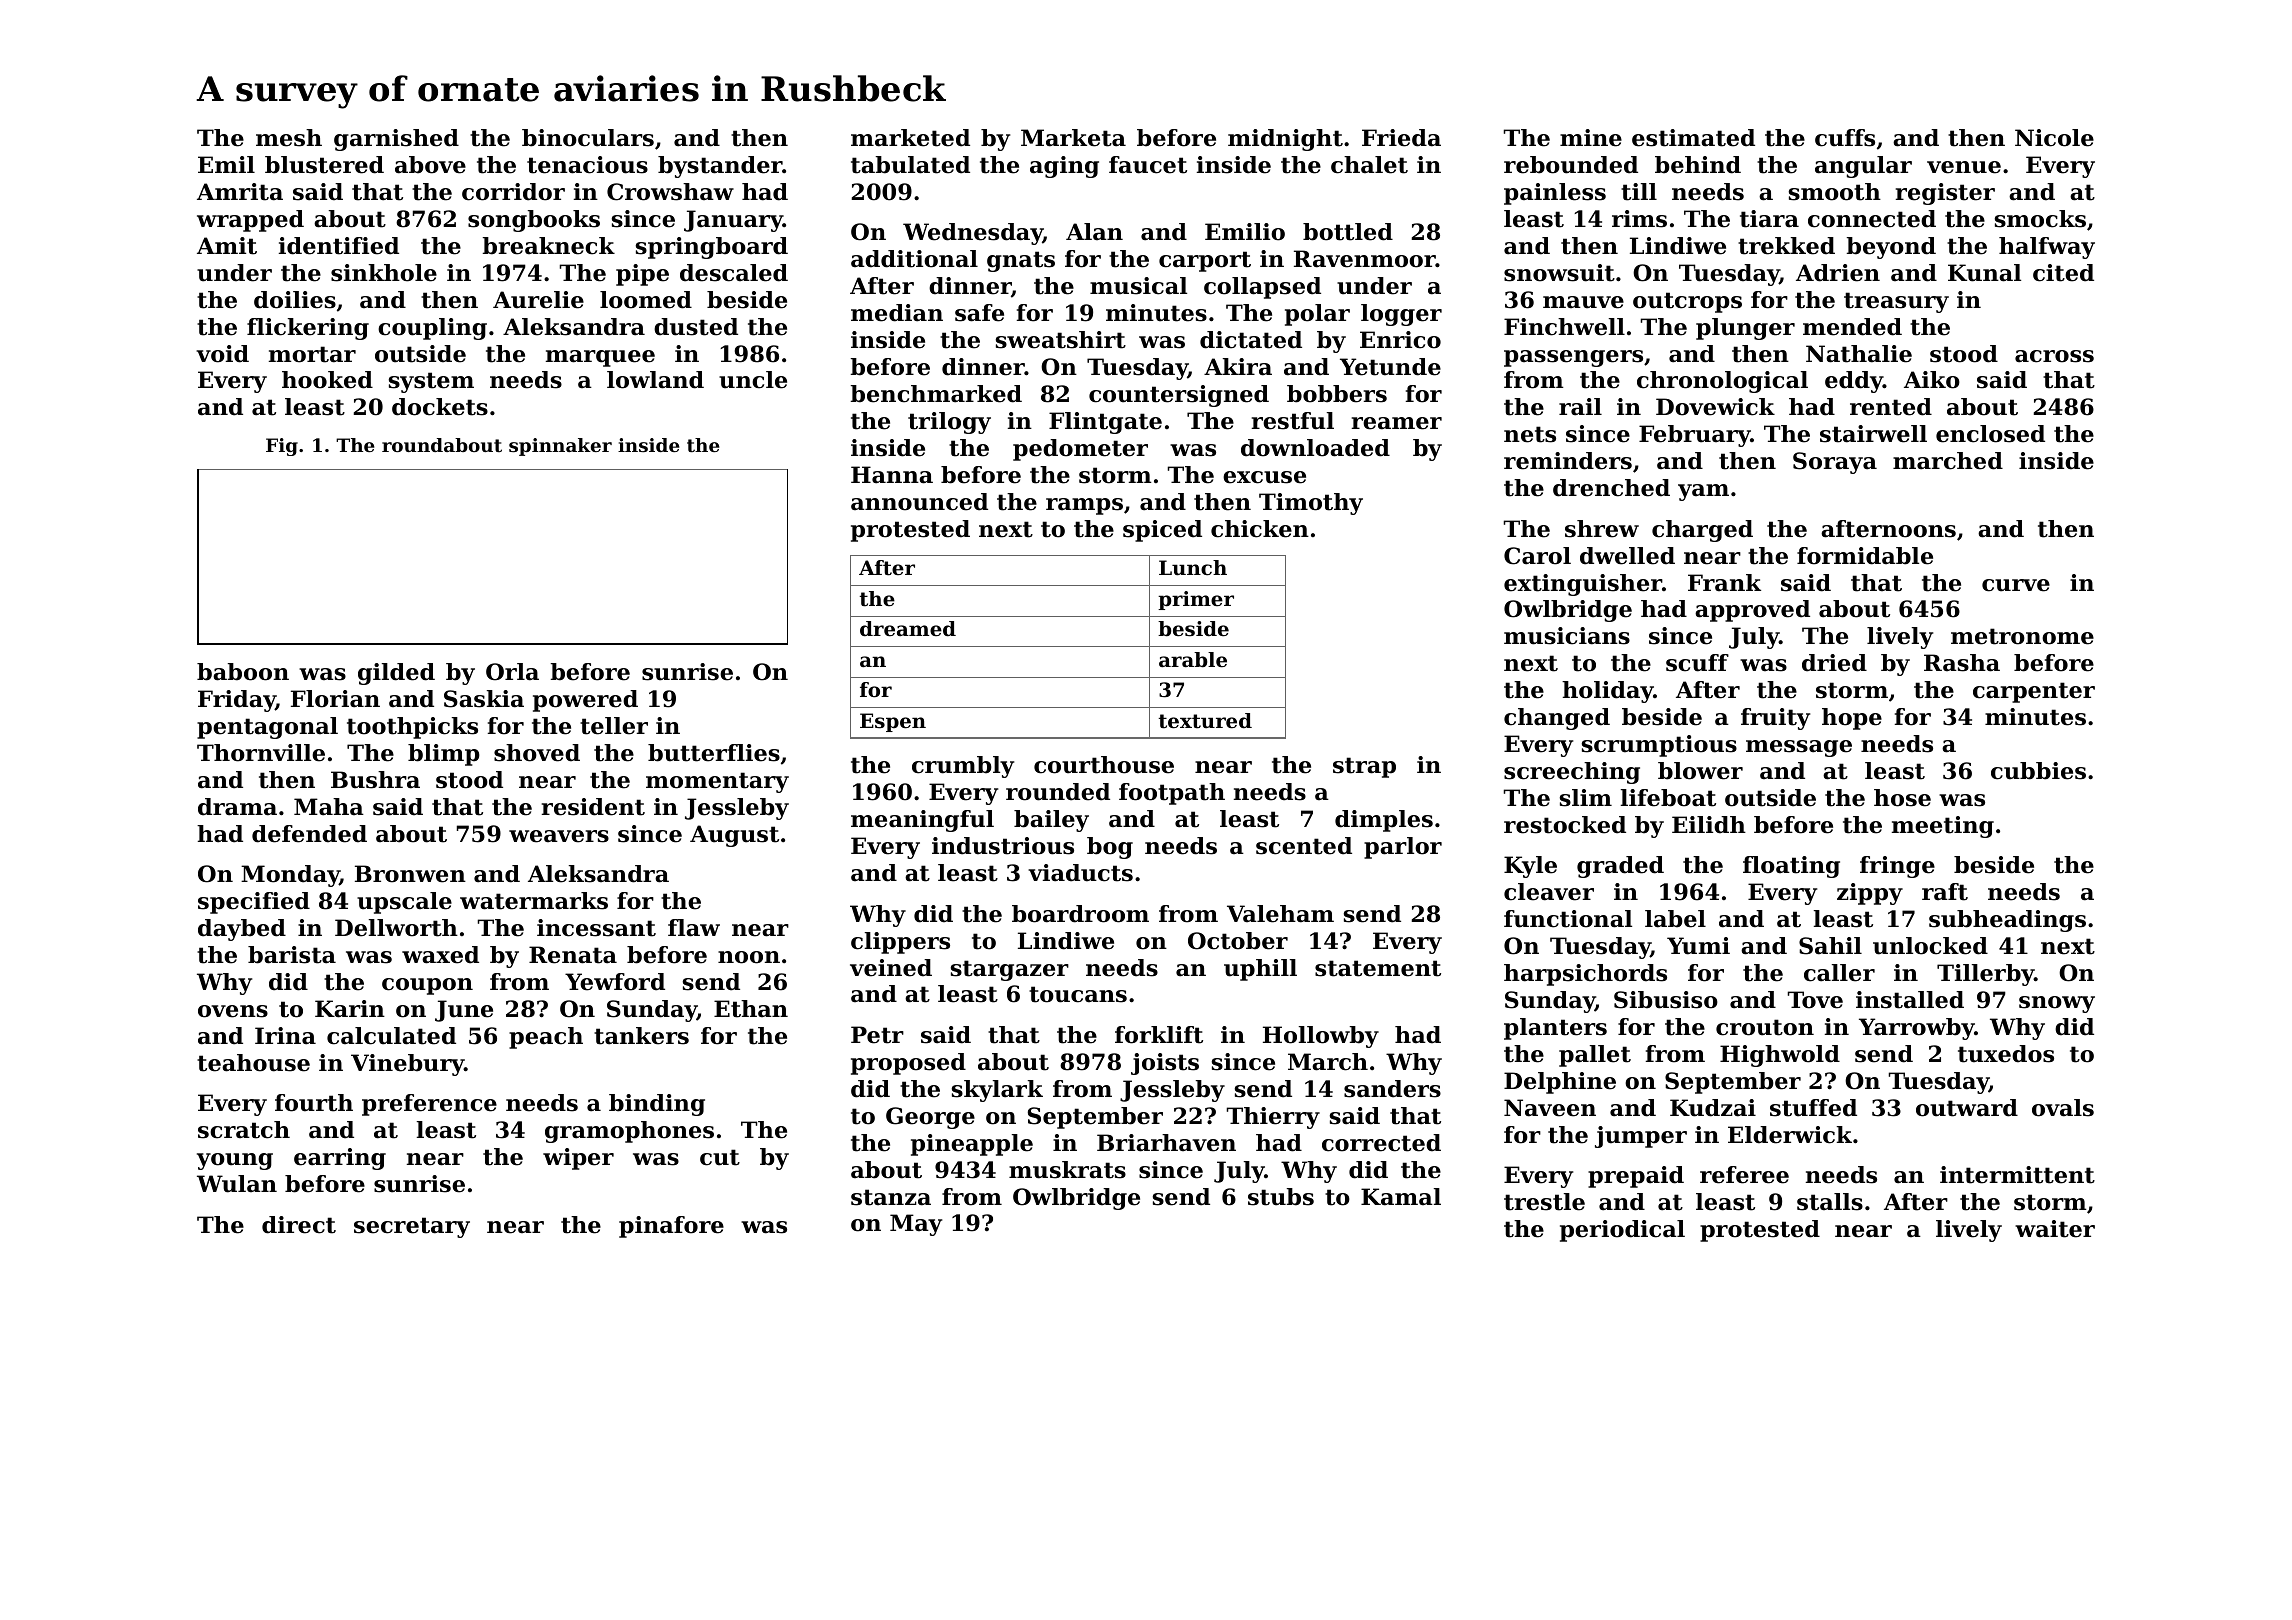  Describe the element at coordinates (1585, 798) in the page. I see `slim` at that location.
